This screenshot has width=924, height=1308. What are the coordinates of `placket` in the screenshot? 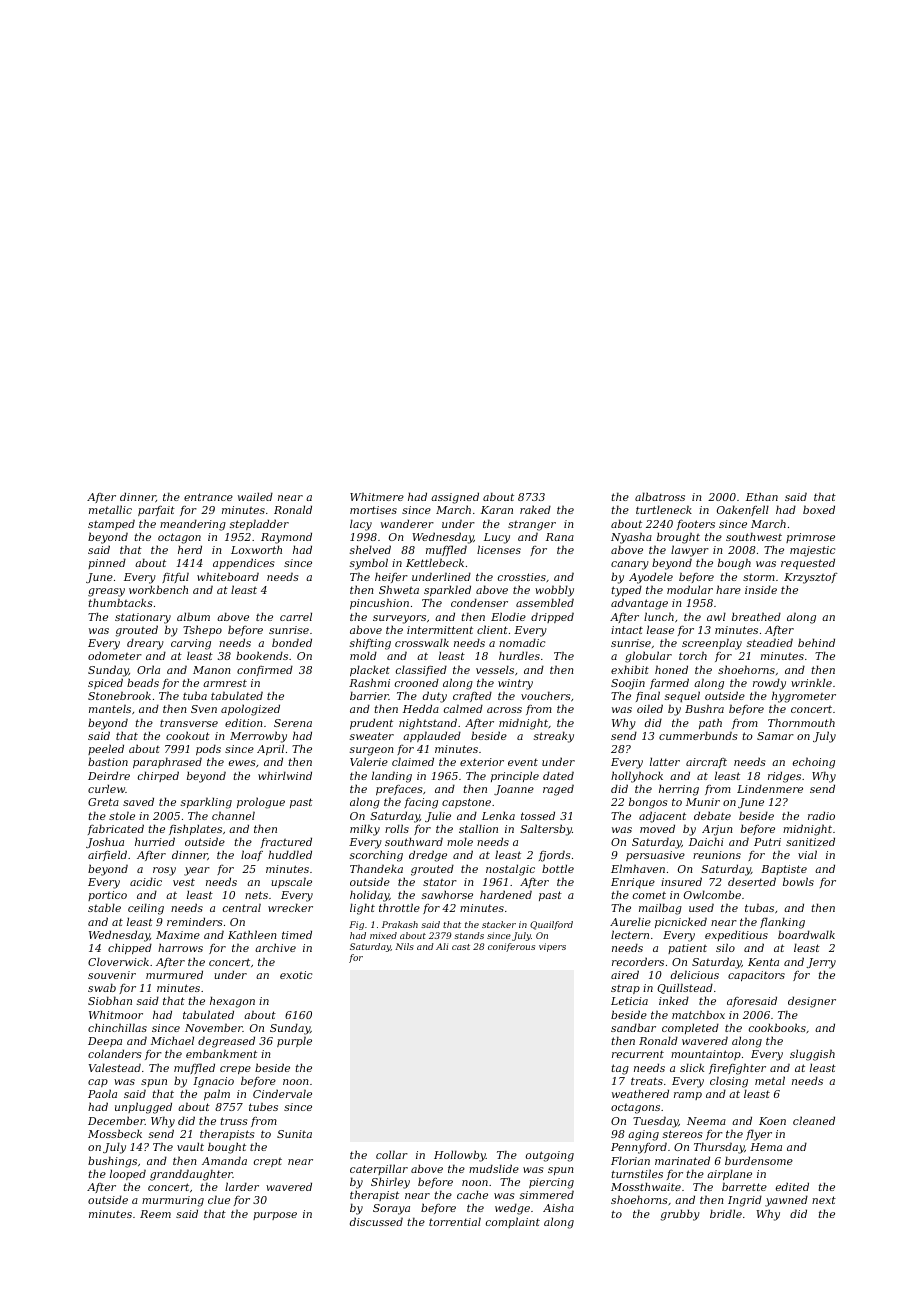 It's located at (370, 670).
